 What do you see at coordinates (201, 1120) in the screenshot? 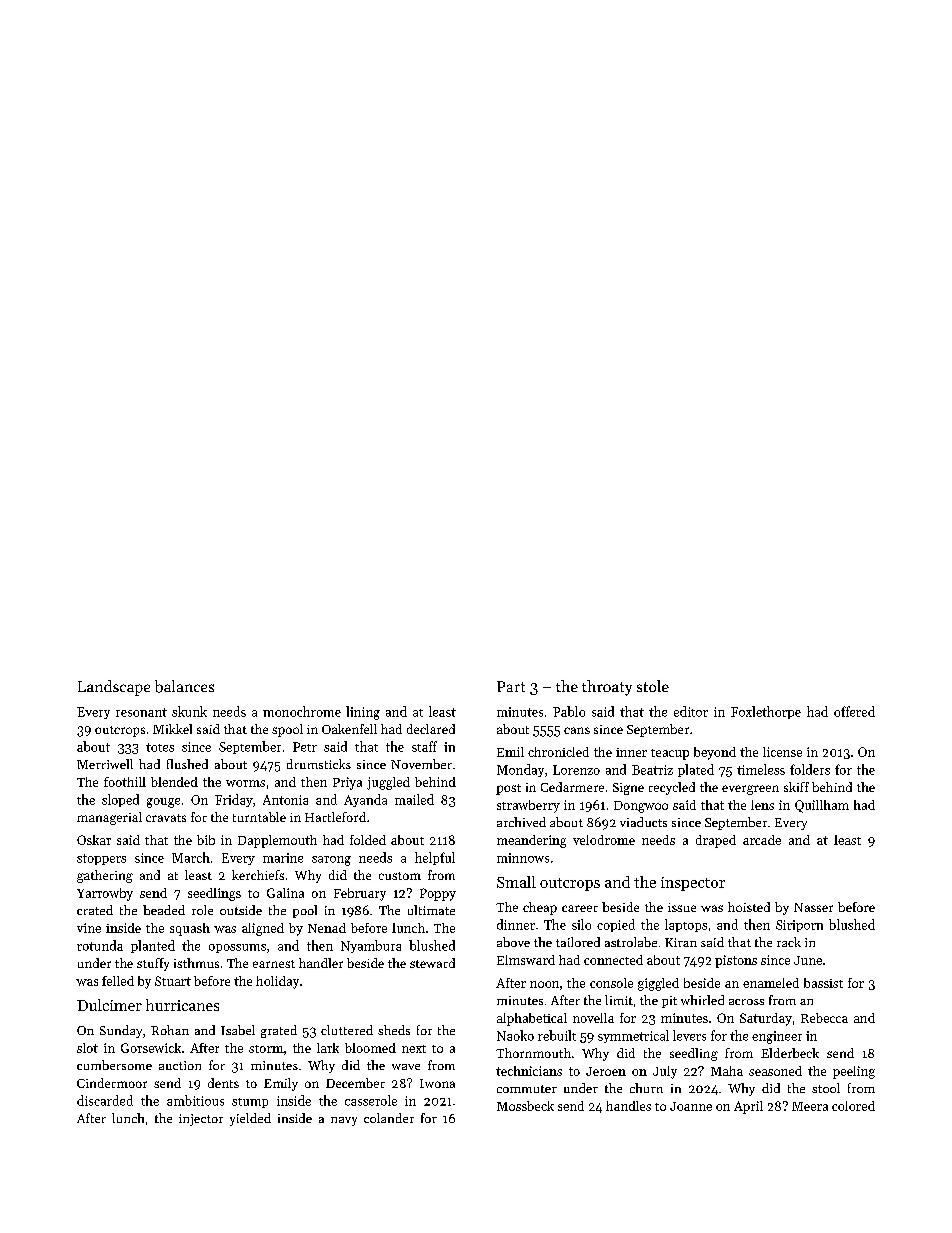
I see `injector` at bounding box center [201, 1120].
